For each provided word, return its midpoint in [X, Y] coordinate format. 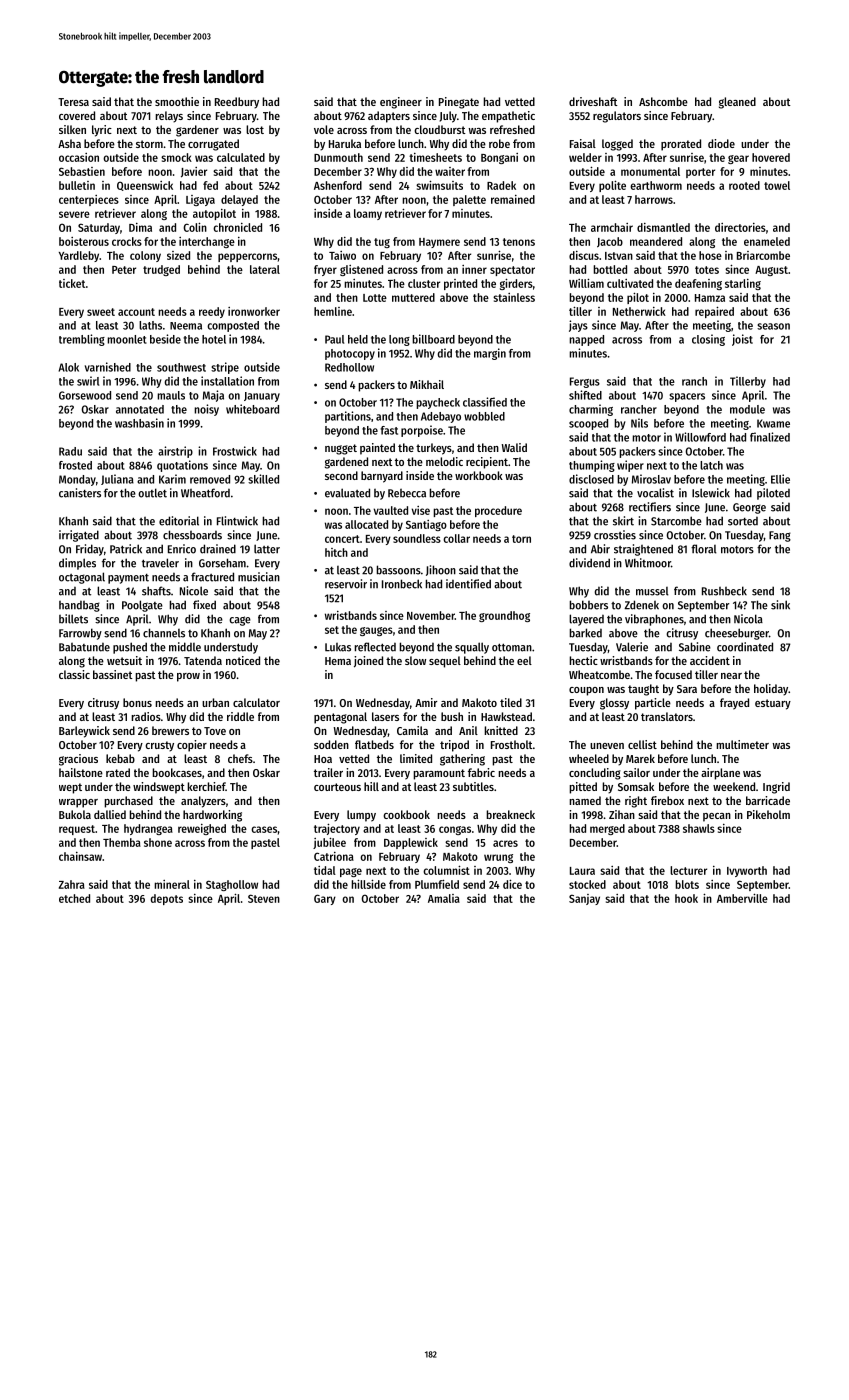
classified [485, 402]
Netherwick [639, 311]
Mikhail [427, 384]
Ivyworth [747, 871]
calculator [256, 702]
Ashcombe [663, 101]
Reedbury [237, 103]
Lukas [338, 647]
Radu [70, 451]
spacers [687, 397]
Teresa [73, 102]
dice [512, 884]
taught [643, 690]
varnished [108, 367]
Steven [264, 898]
